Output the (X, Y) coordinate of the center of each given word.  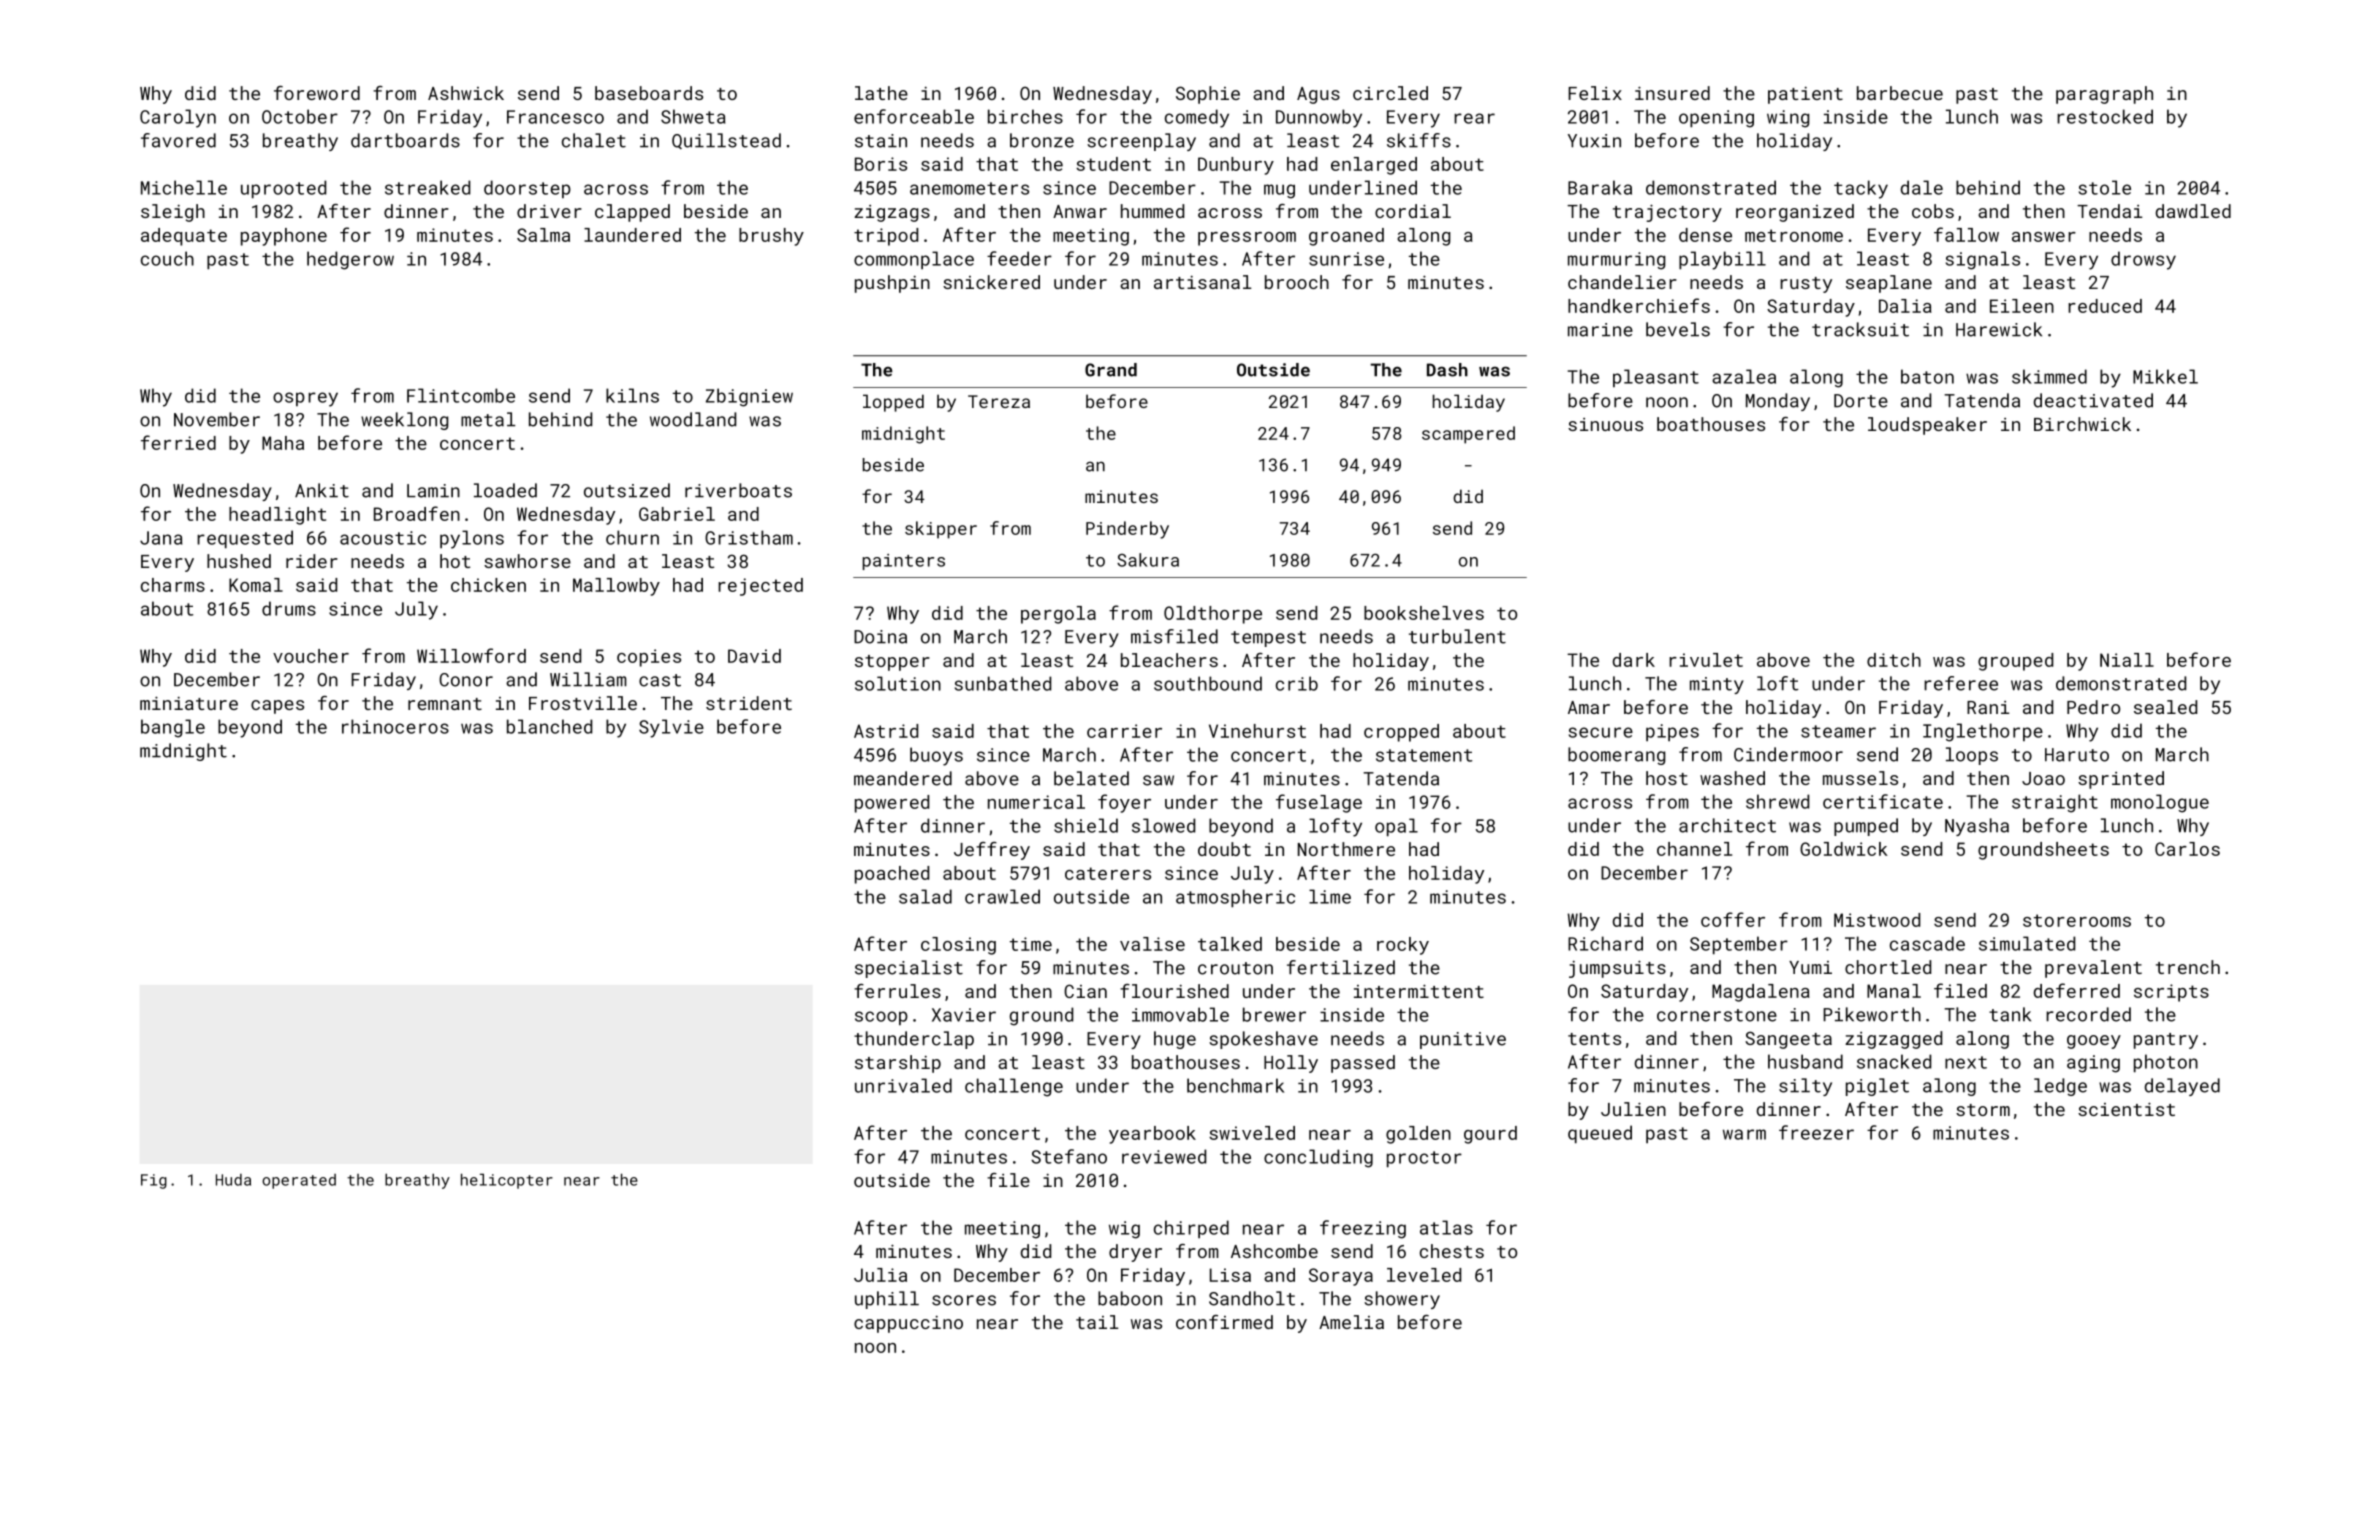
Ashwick (466, 93)
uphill (887, 1300)
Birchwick (2082, 424)
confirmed (1224, 1322)
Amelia (1351, 1322)
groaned (1346, 237)
